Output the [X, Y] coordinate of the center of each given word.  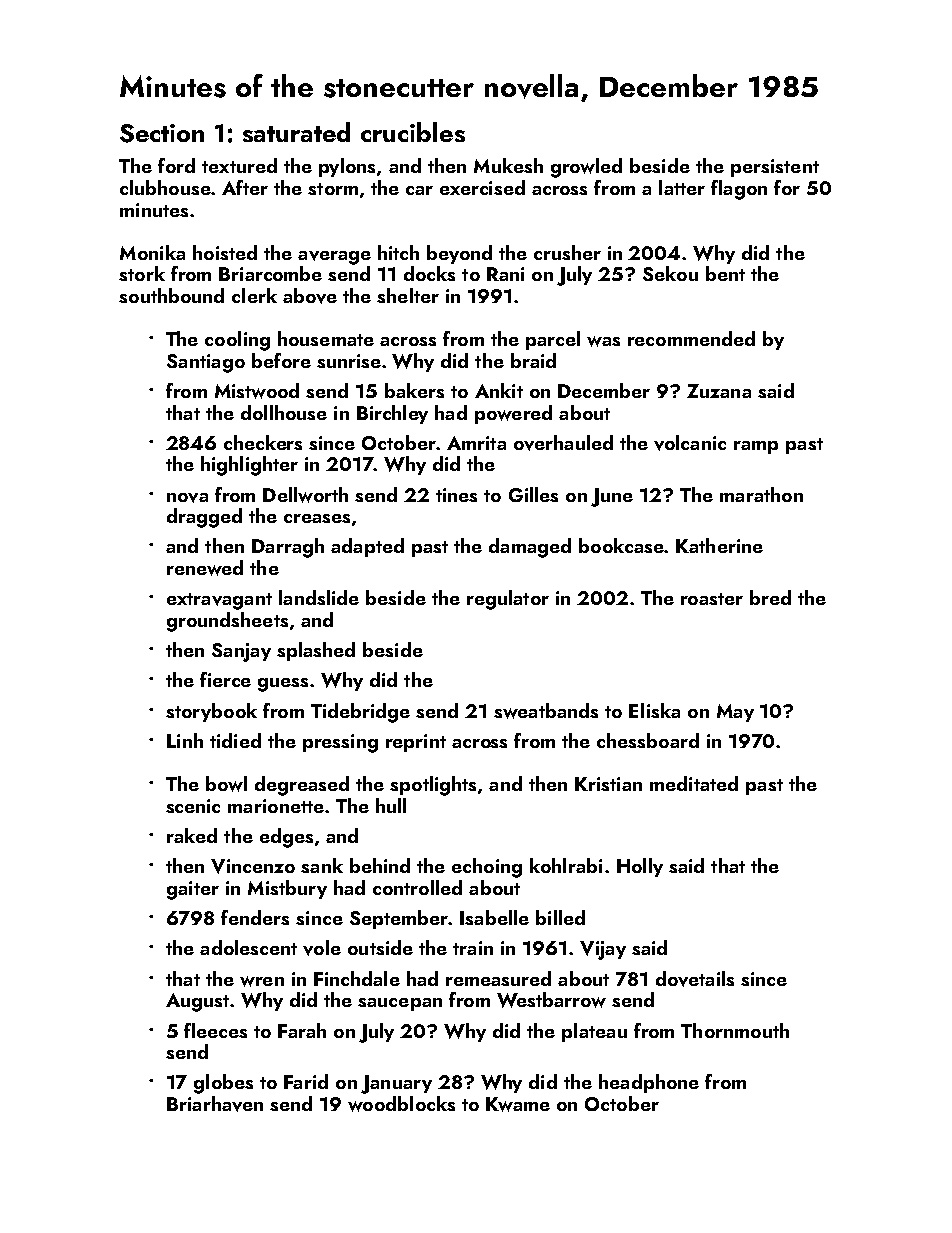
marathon [761, 494]
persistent [775, 168]
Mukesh [508, 165]
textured [239, 165]
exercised [482, 187]
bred [770, 597]
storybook [211, 712]
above [310, 296]
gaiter [193, 890]
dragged [204, 518]
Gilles [533, 494]
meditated [694, 783]
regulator [508, 600]
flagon [739, 190]
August [197, 1002]
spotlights [433, 786]
